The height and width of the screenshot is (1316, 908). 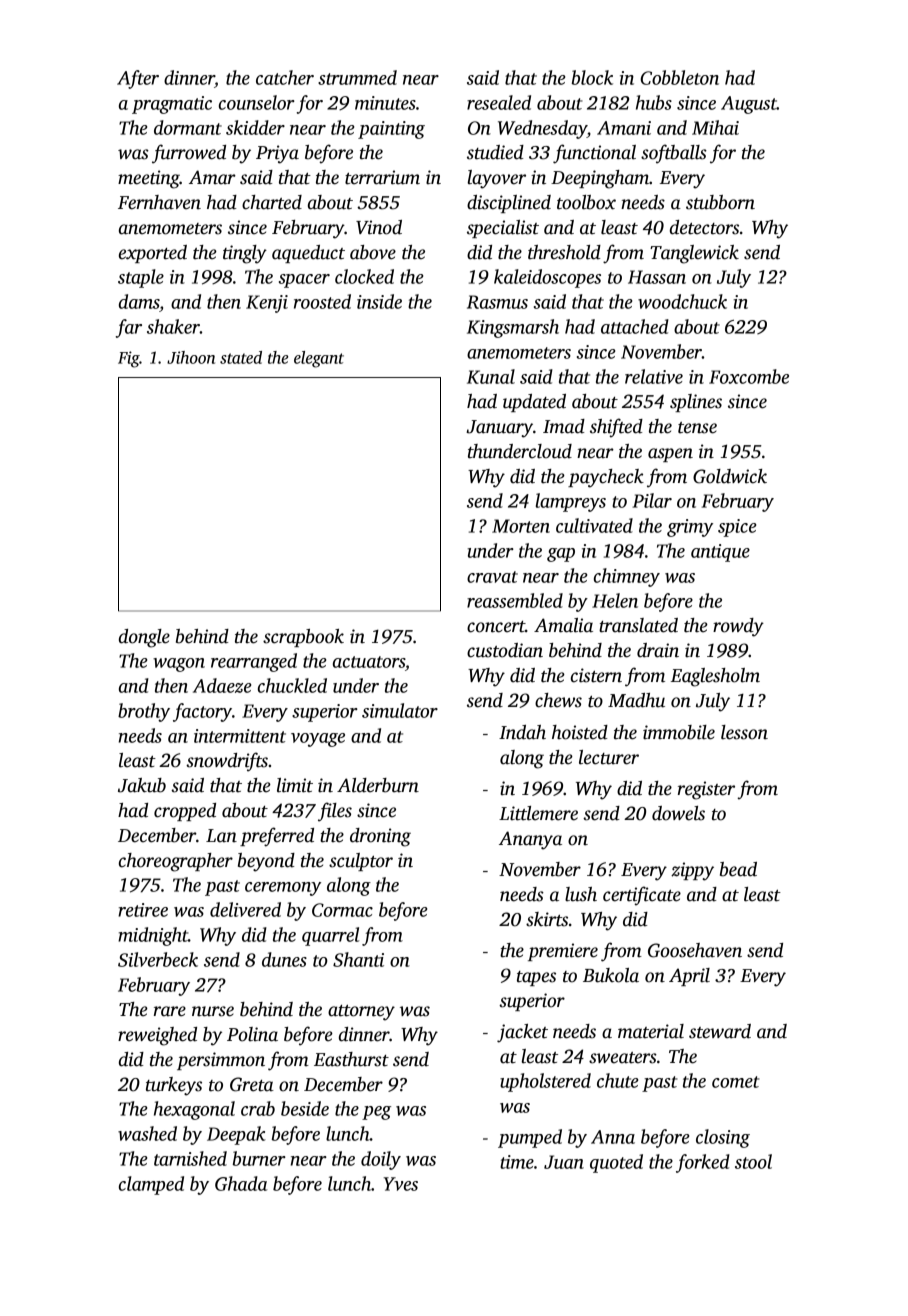 What do you see at coordinates (373, 252) in the screenshot?
I see `above` at bounding box center [373, 252].
